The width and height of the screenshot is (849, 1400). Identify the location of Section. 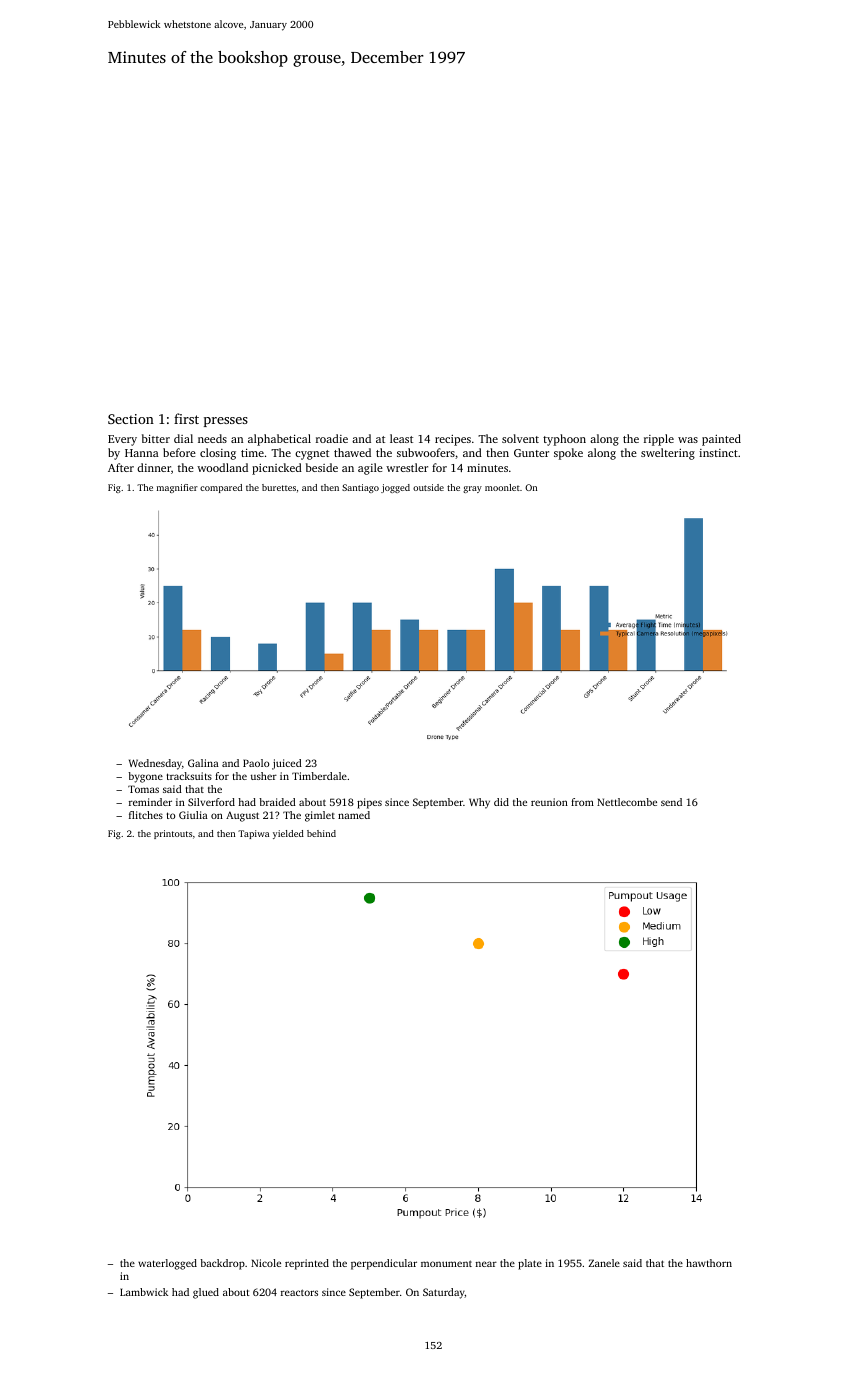
(131, 419).
